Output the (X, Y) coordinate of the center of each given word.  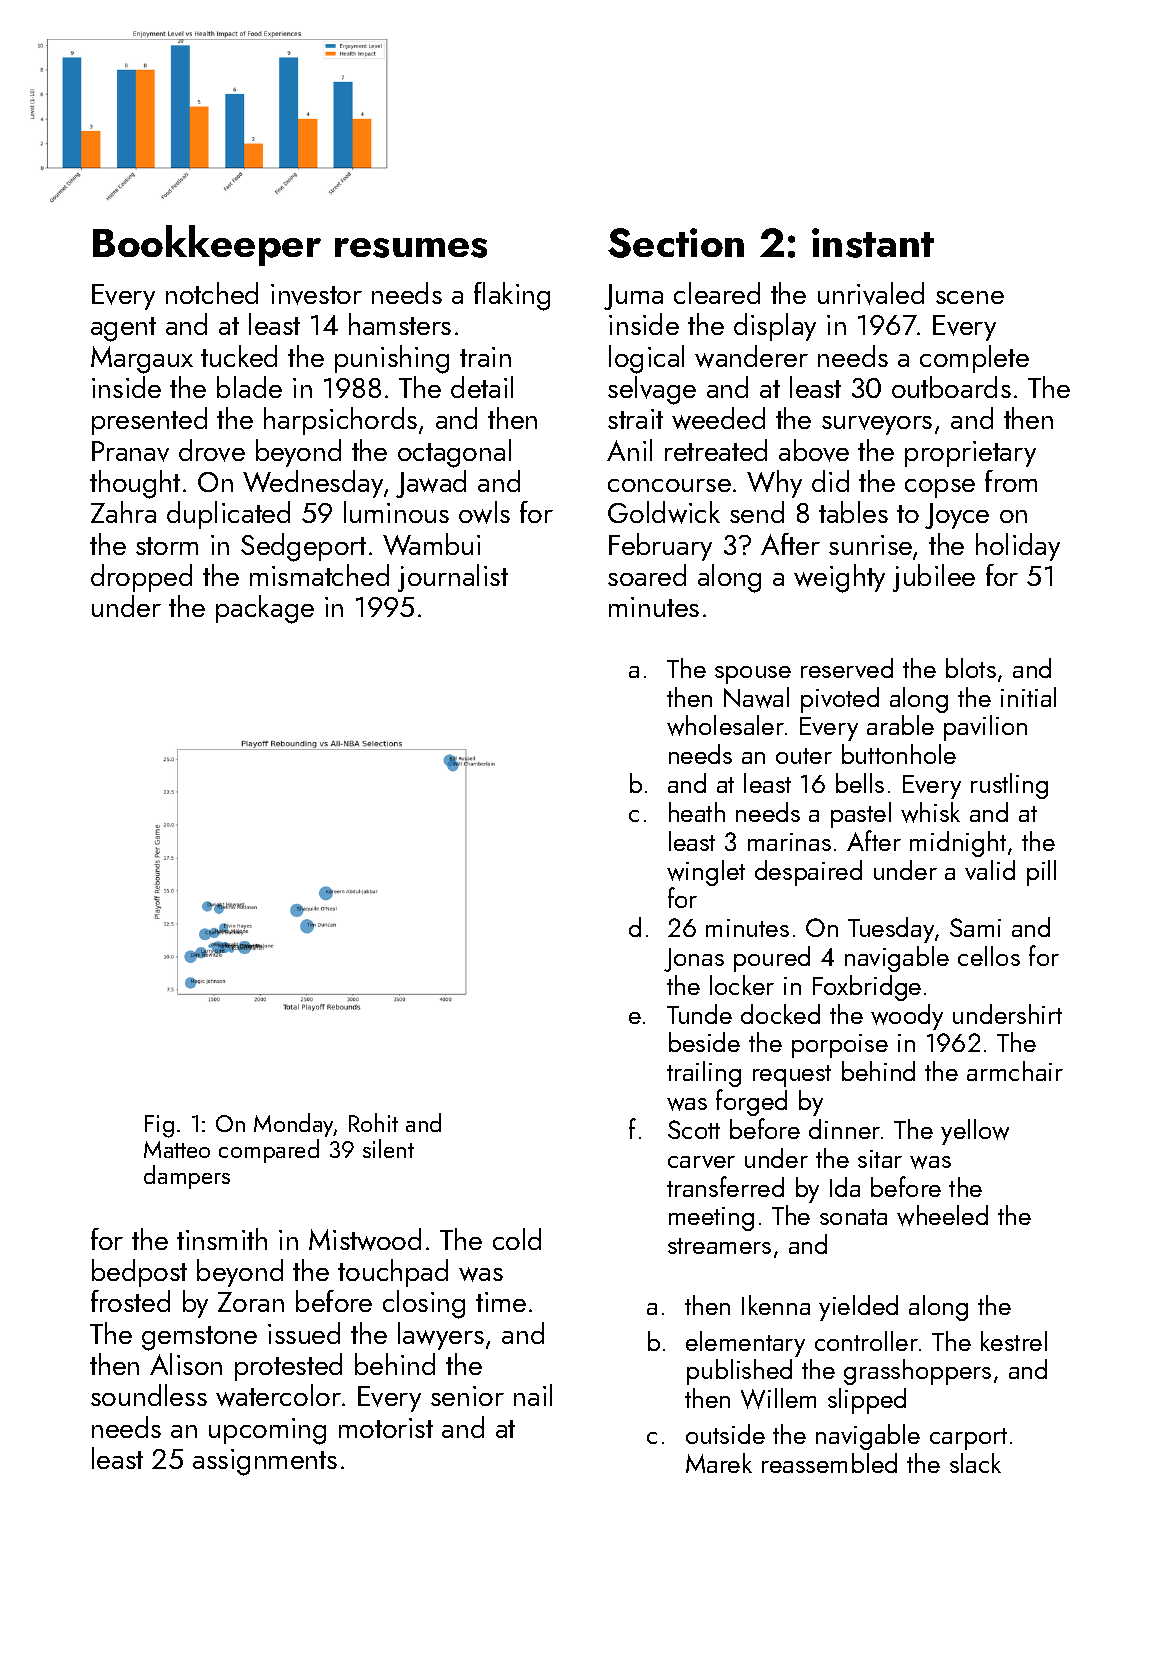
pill (1041, 873)
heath (697, 812)
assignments (265, 1462)
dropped (141, 578)
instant (873, 243)
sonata (853, 1217)
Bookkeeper (207, 245)
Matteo (177, 1149)
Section (676, 243)
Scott (694, 1129)
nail (533, 1395)
